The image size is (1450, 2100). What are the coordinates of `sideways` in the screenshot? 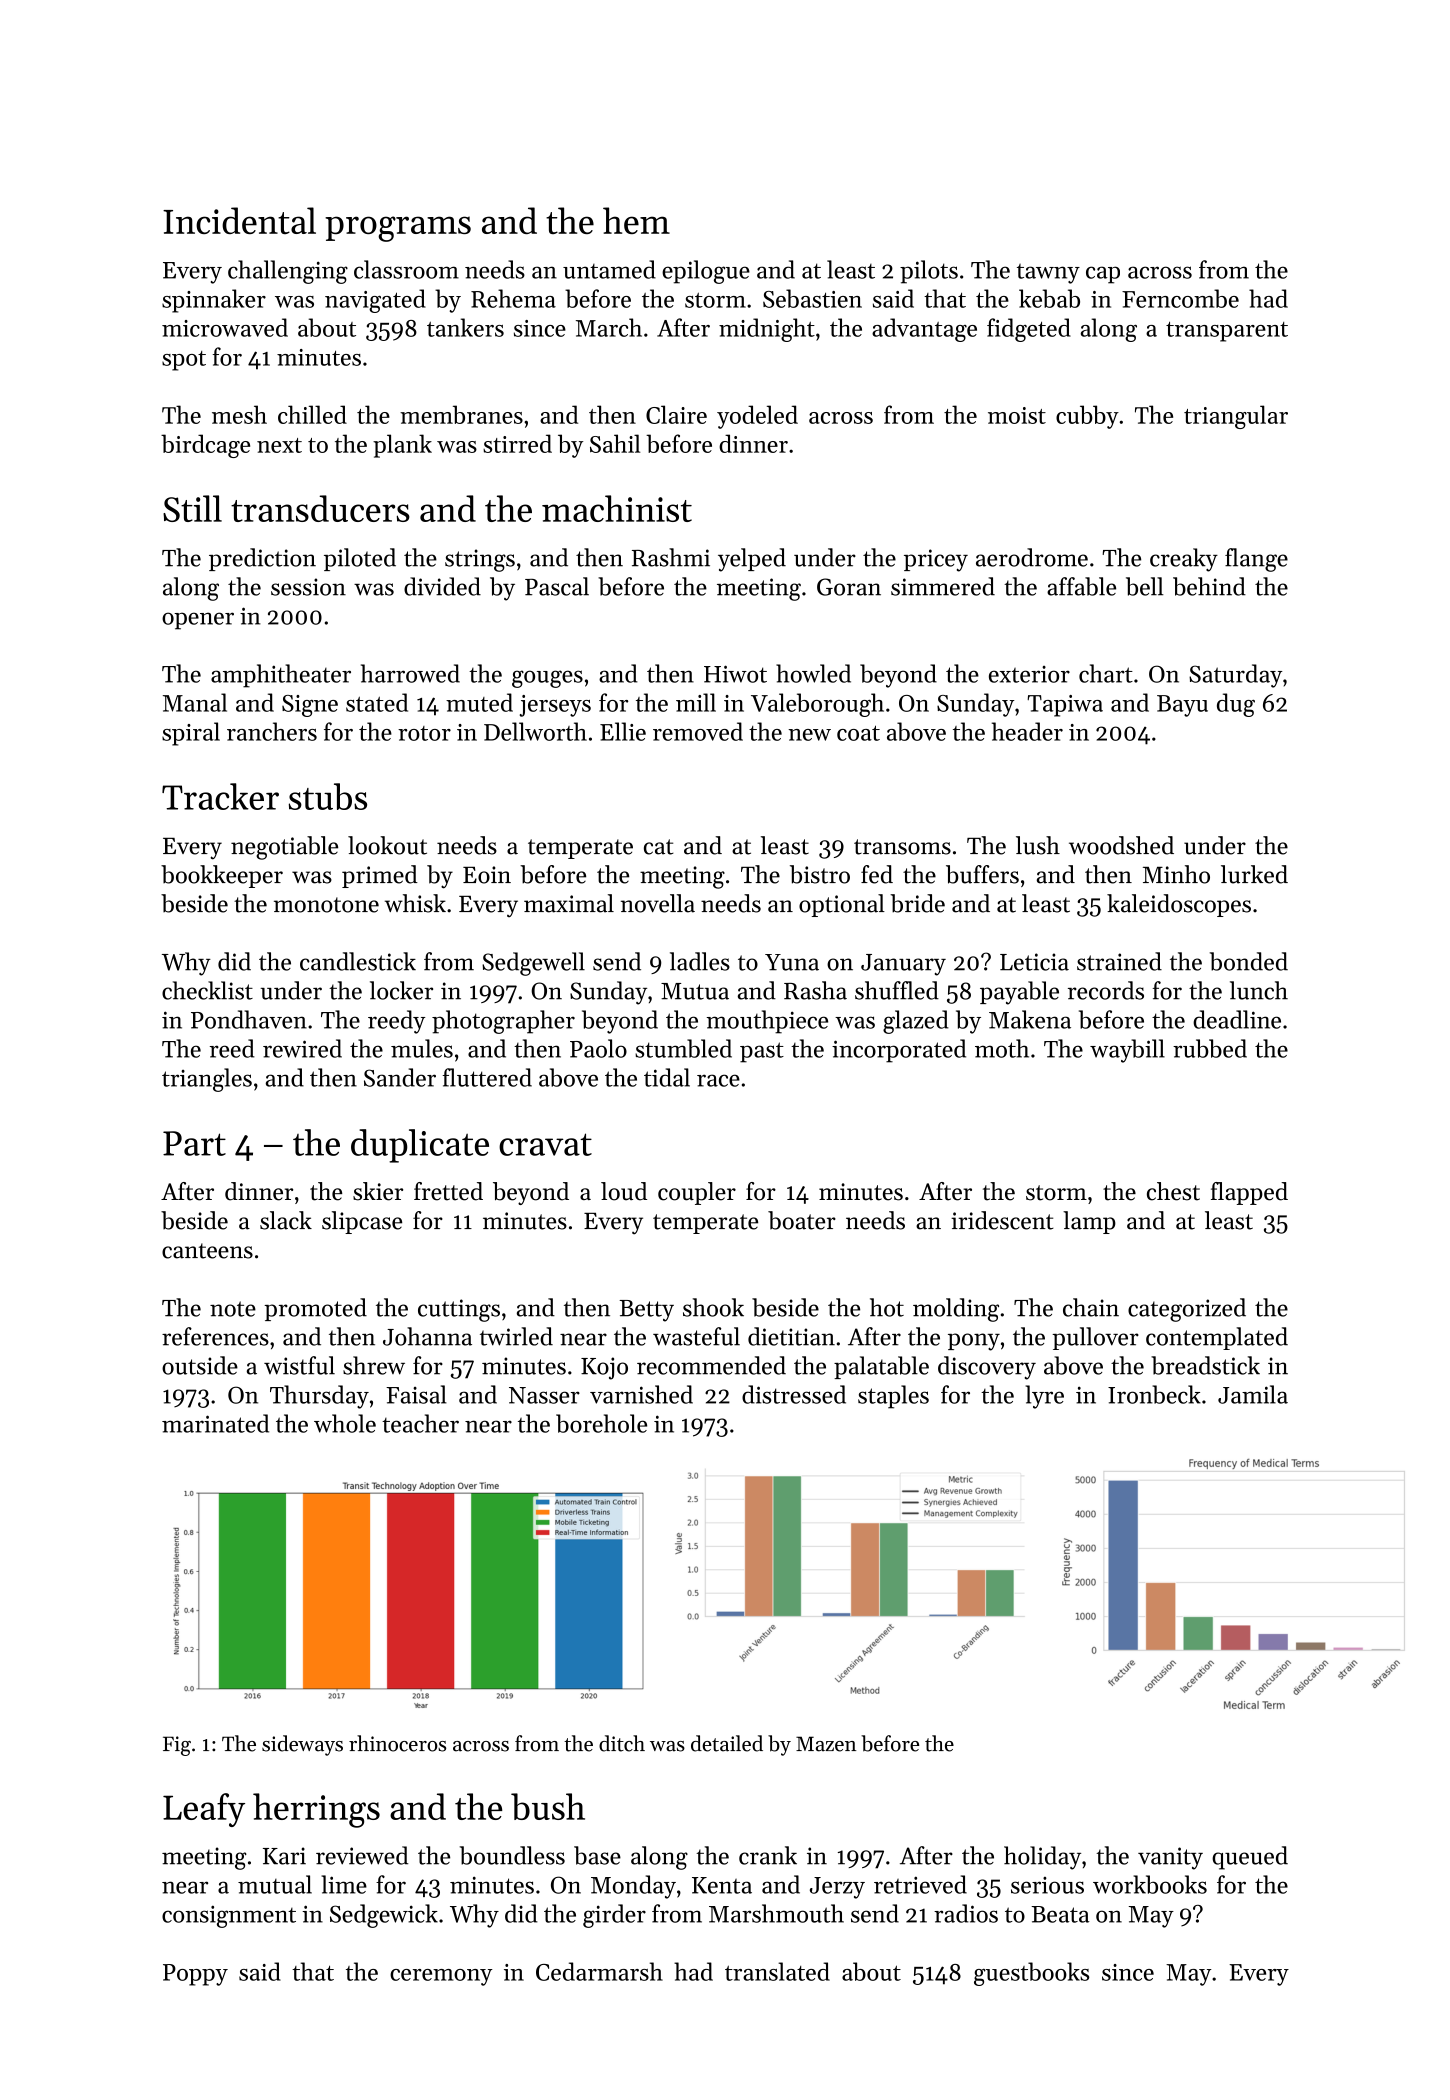 It's located at (302, 1745).
